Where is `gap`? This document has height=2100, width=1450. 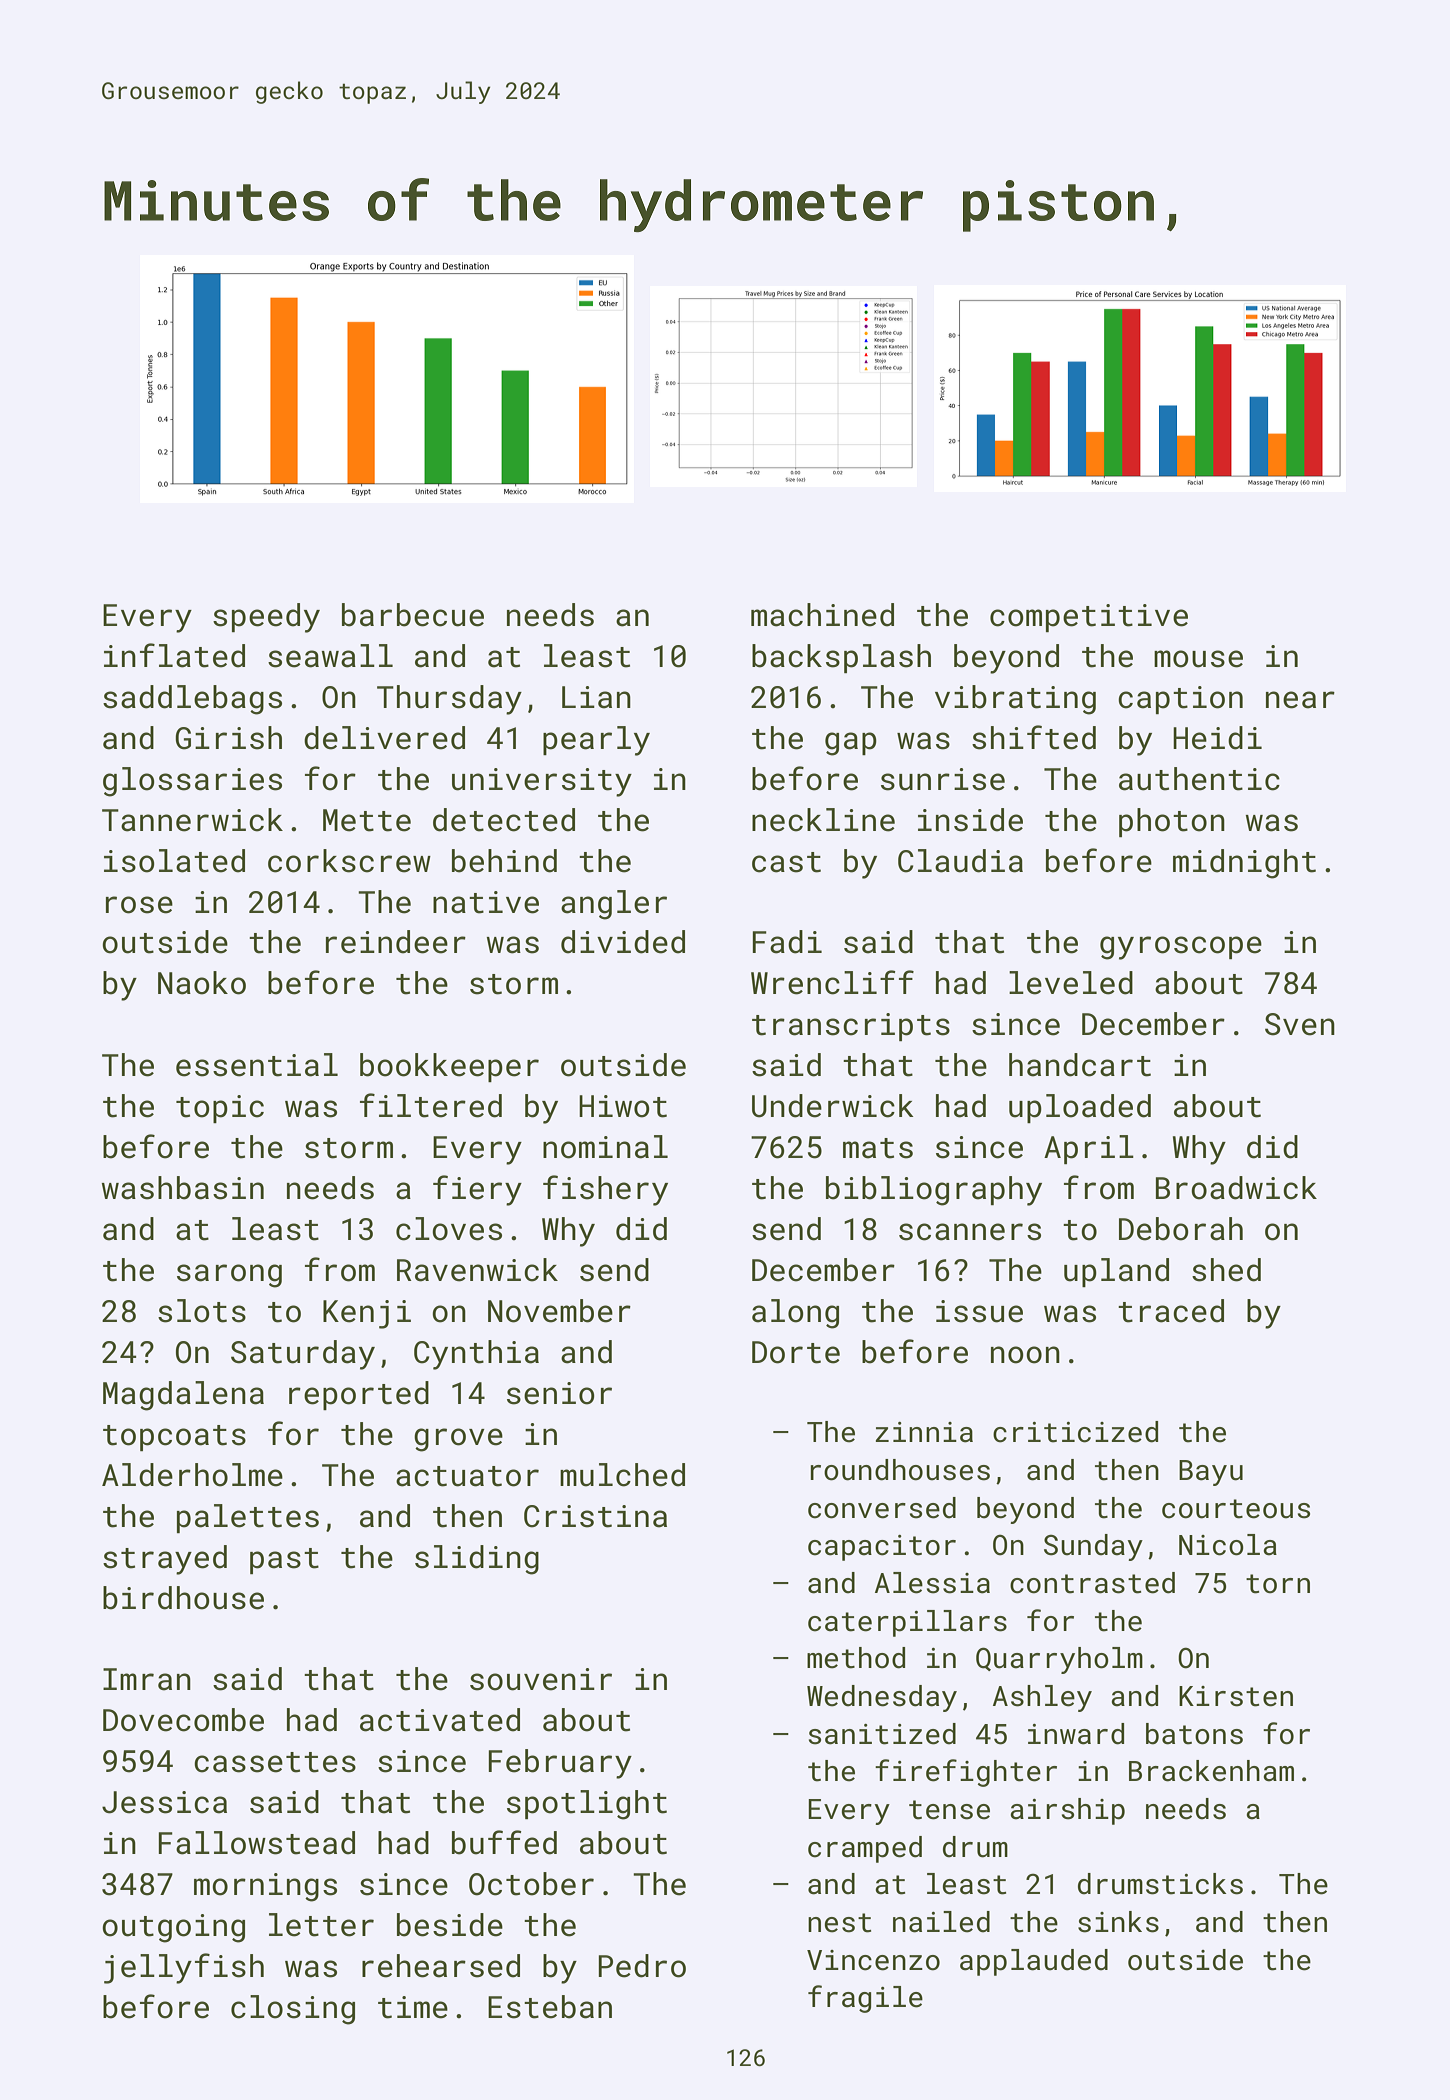 gap is located at coordinates (851, 744).
